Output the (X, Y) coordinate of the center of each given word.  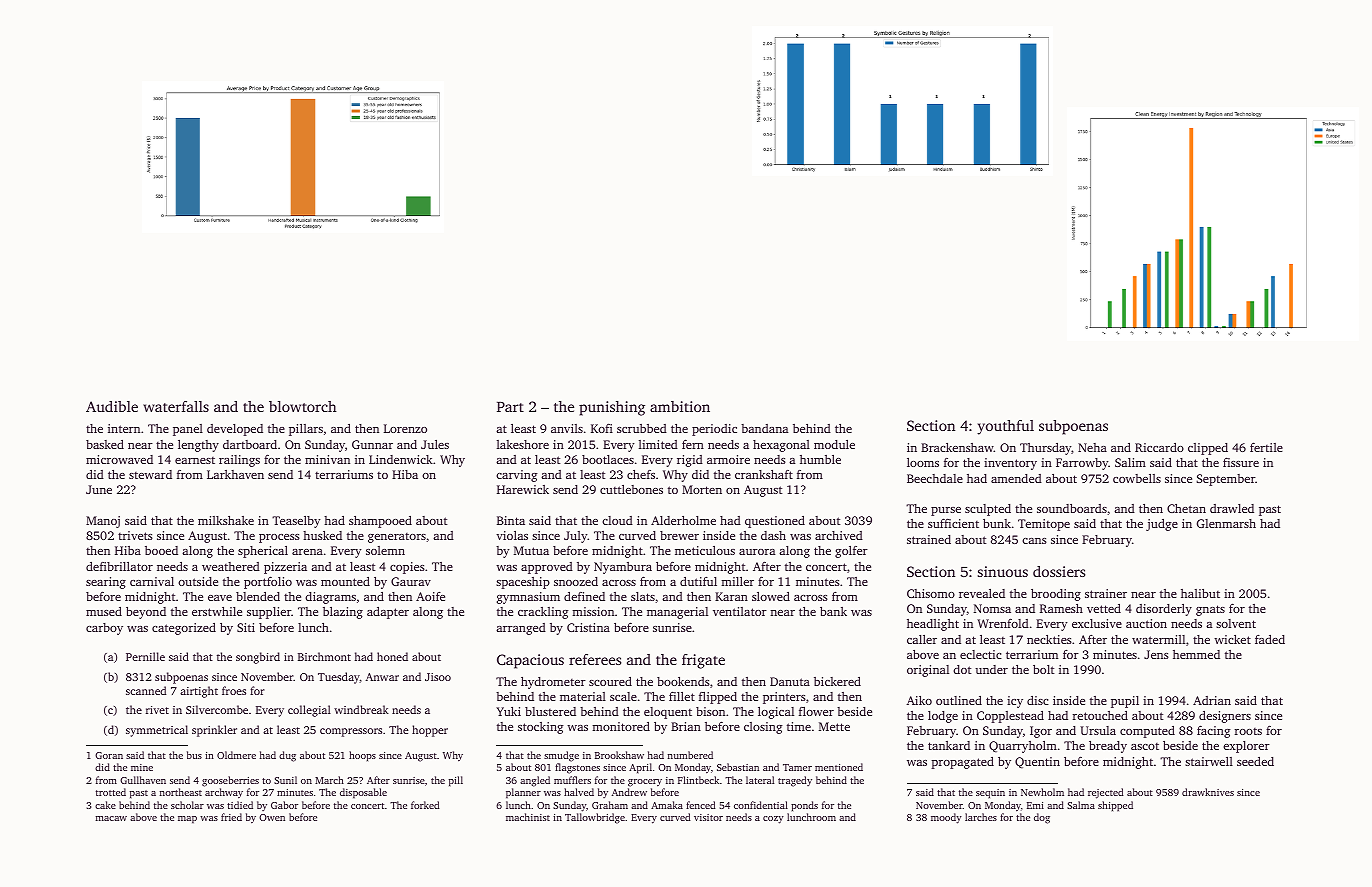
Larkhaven (235, 474)
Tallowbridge (595, 818)
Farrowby (1082, 464)
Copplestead (1010, 717)
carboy (104, 629)
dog (1042, 818)
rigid (690, 461)
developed (235, 430)
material (583, 696)
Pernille (145, 656)
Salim (1130, 462)
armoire (728, 459)
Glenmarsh (1226, 523)
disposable (363, 793)
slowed (771, 596)
